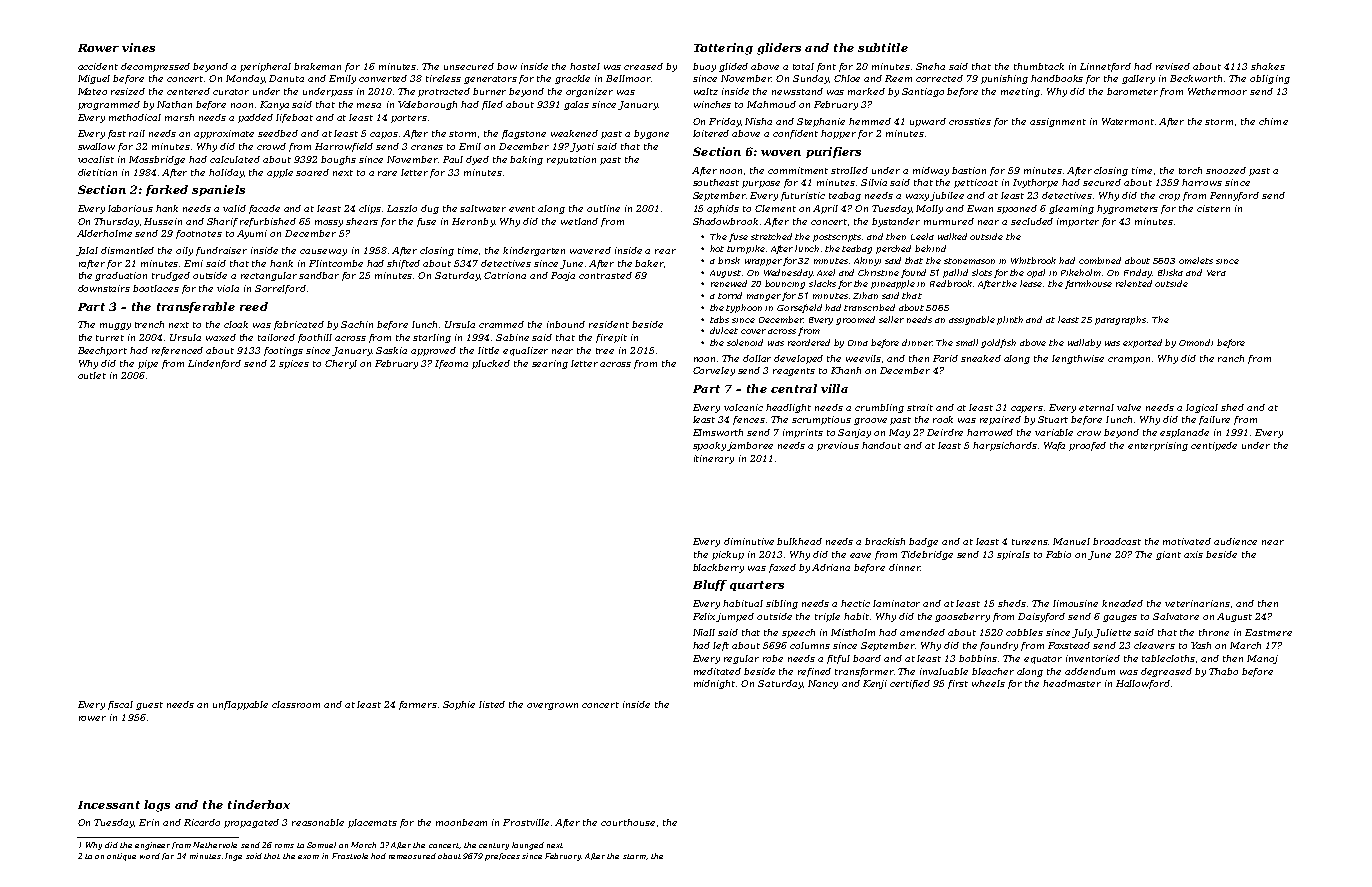  What do you see at coordinates (552, 706) in the document?
I see `overgrown` at bounding box center [552, 706].
